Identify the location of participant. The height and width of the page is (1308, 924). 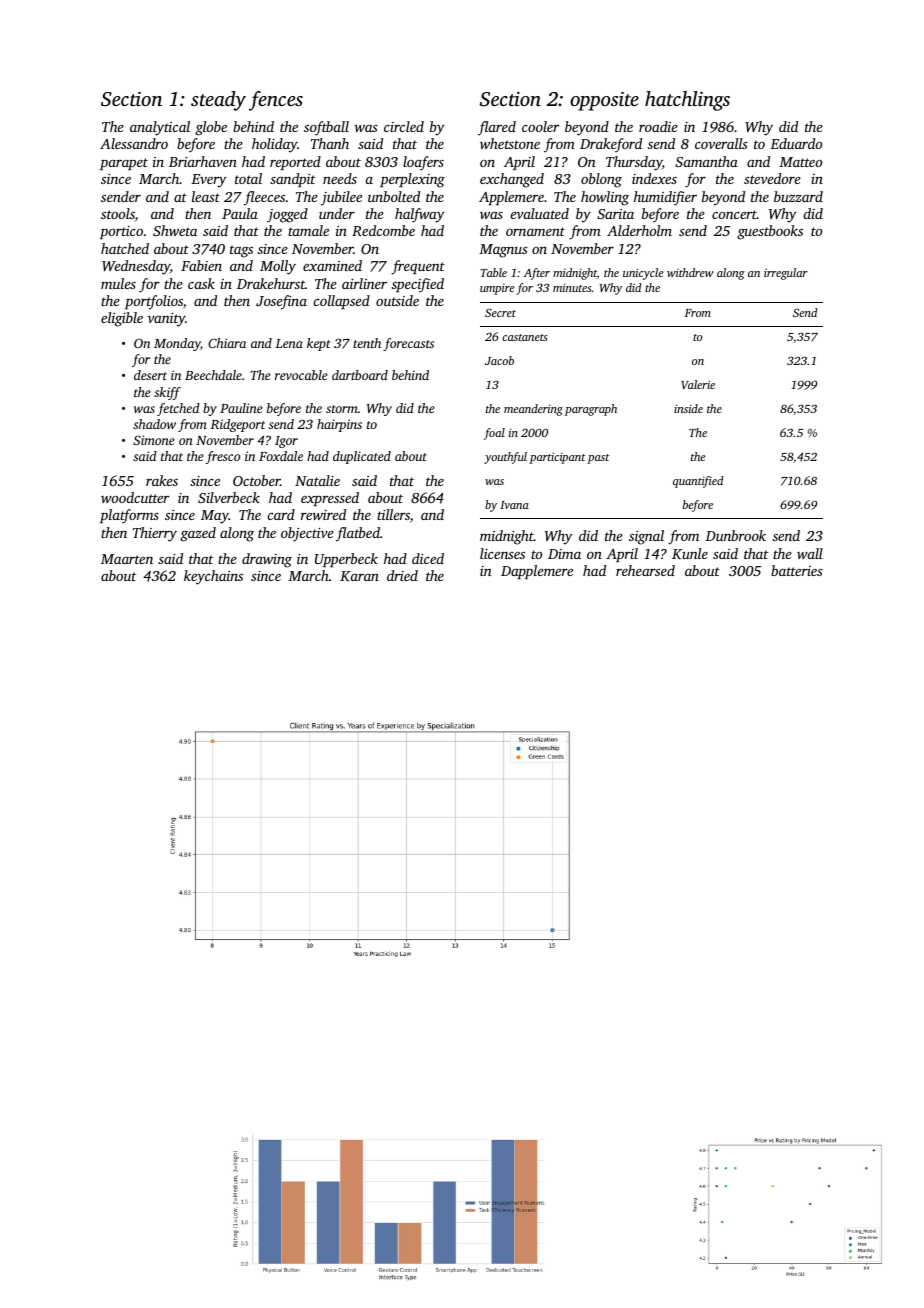
(557, 458).
